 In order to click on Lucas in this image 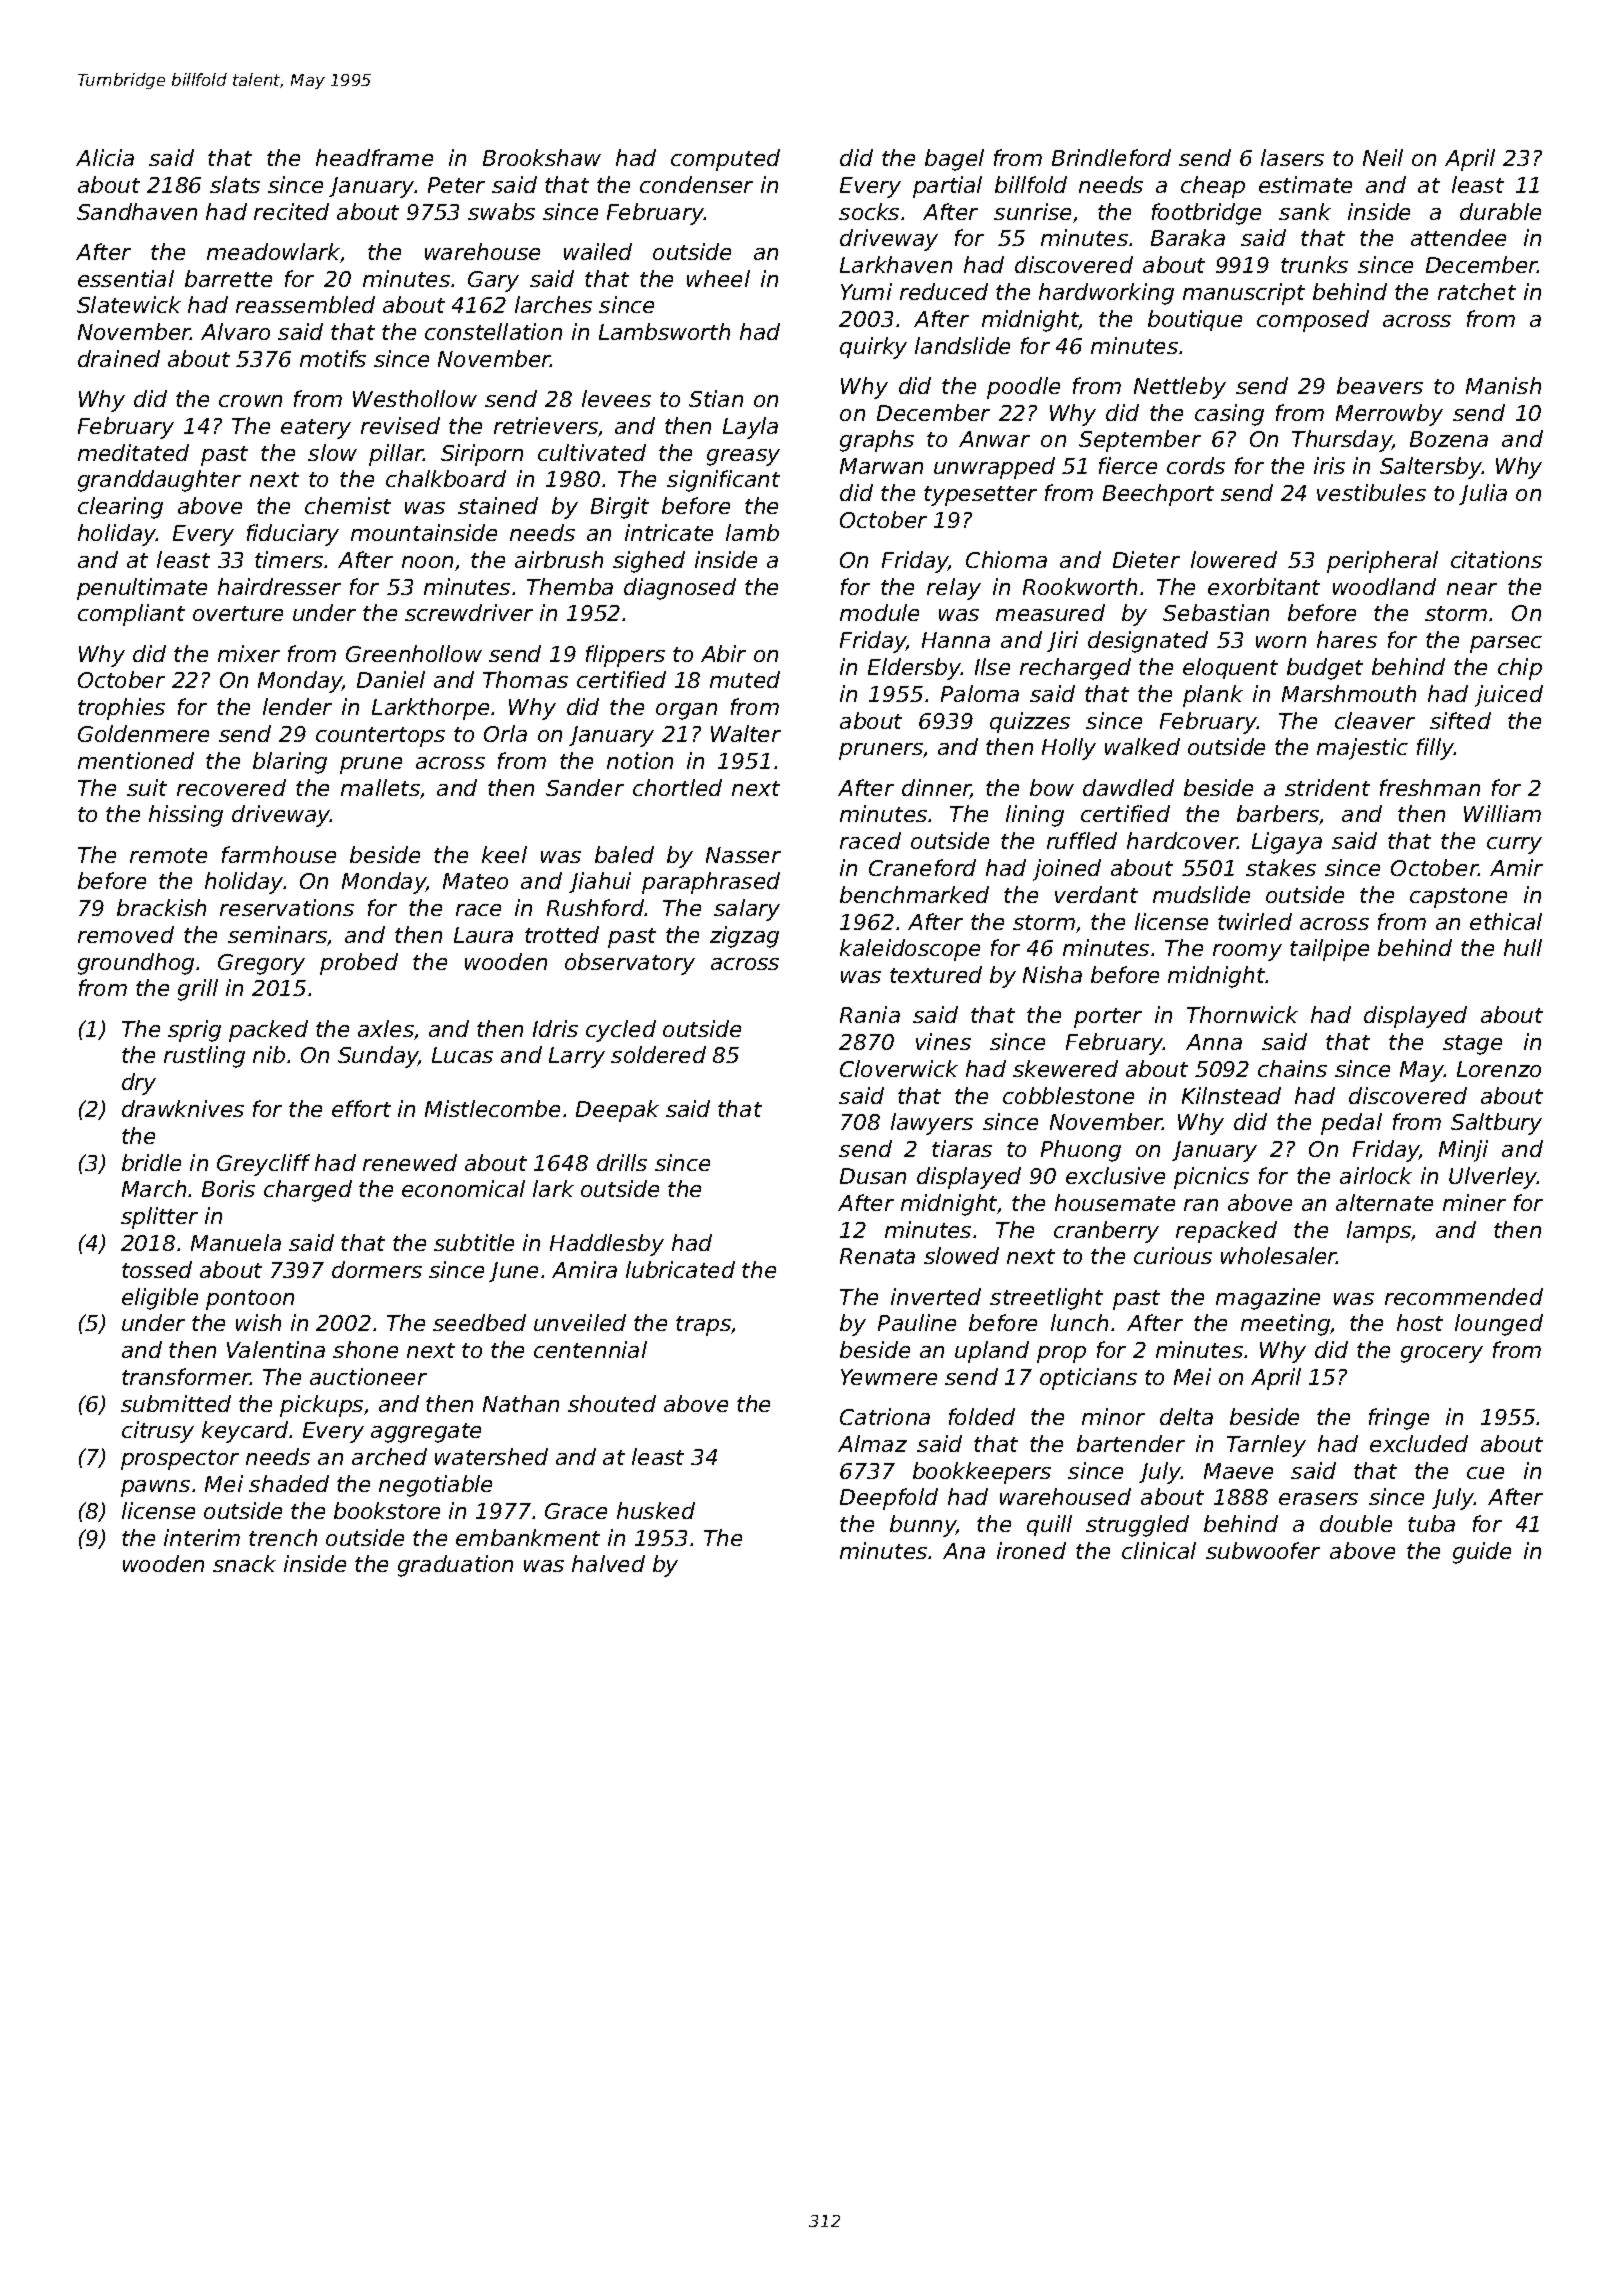, I will do `click(462, 1055)`.
